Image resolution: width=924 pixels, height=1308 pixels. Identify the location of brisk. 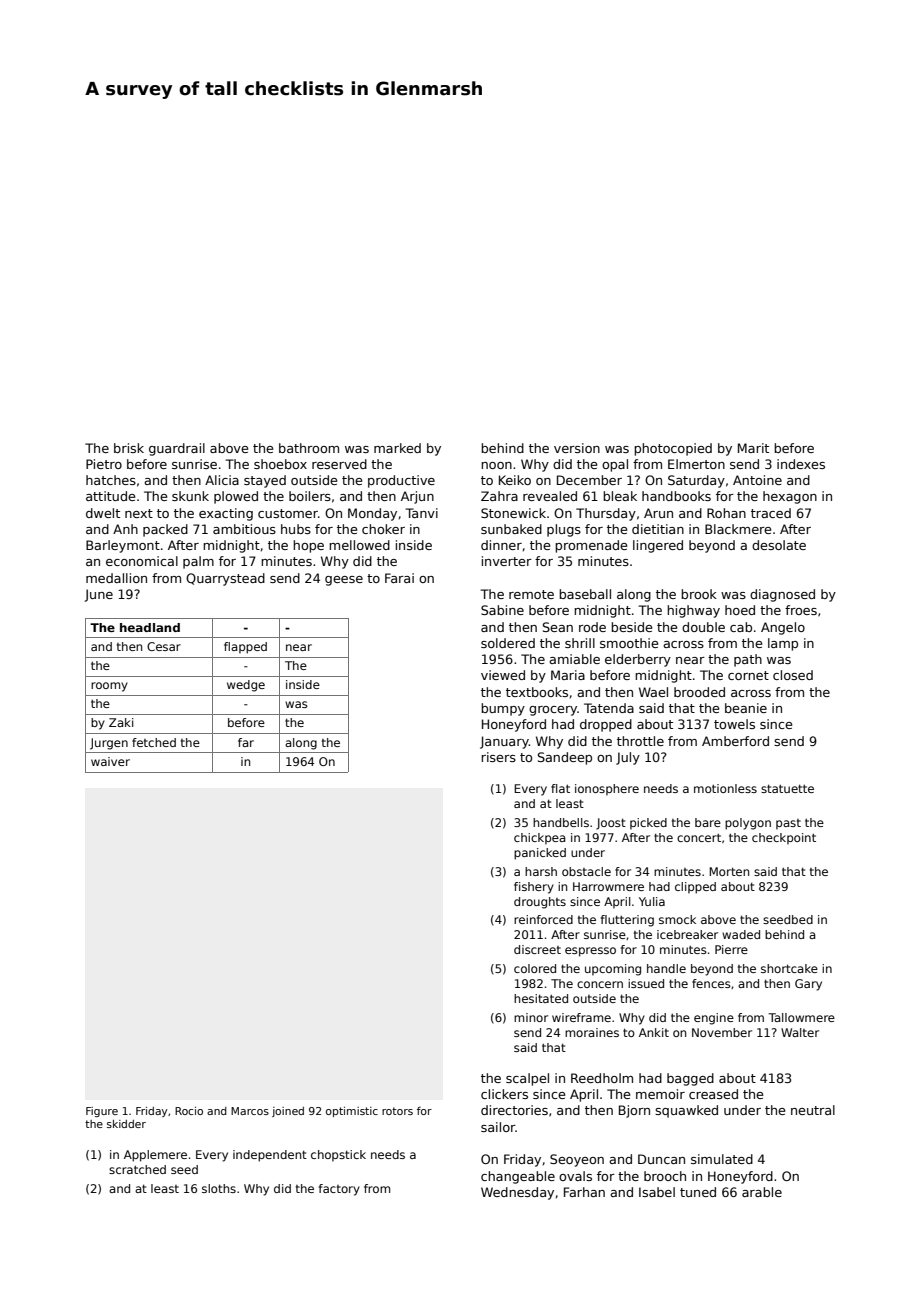
(129, 448).
